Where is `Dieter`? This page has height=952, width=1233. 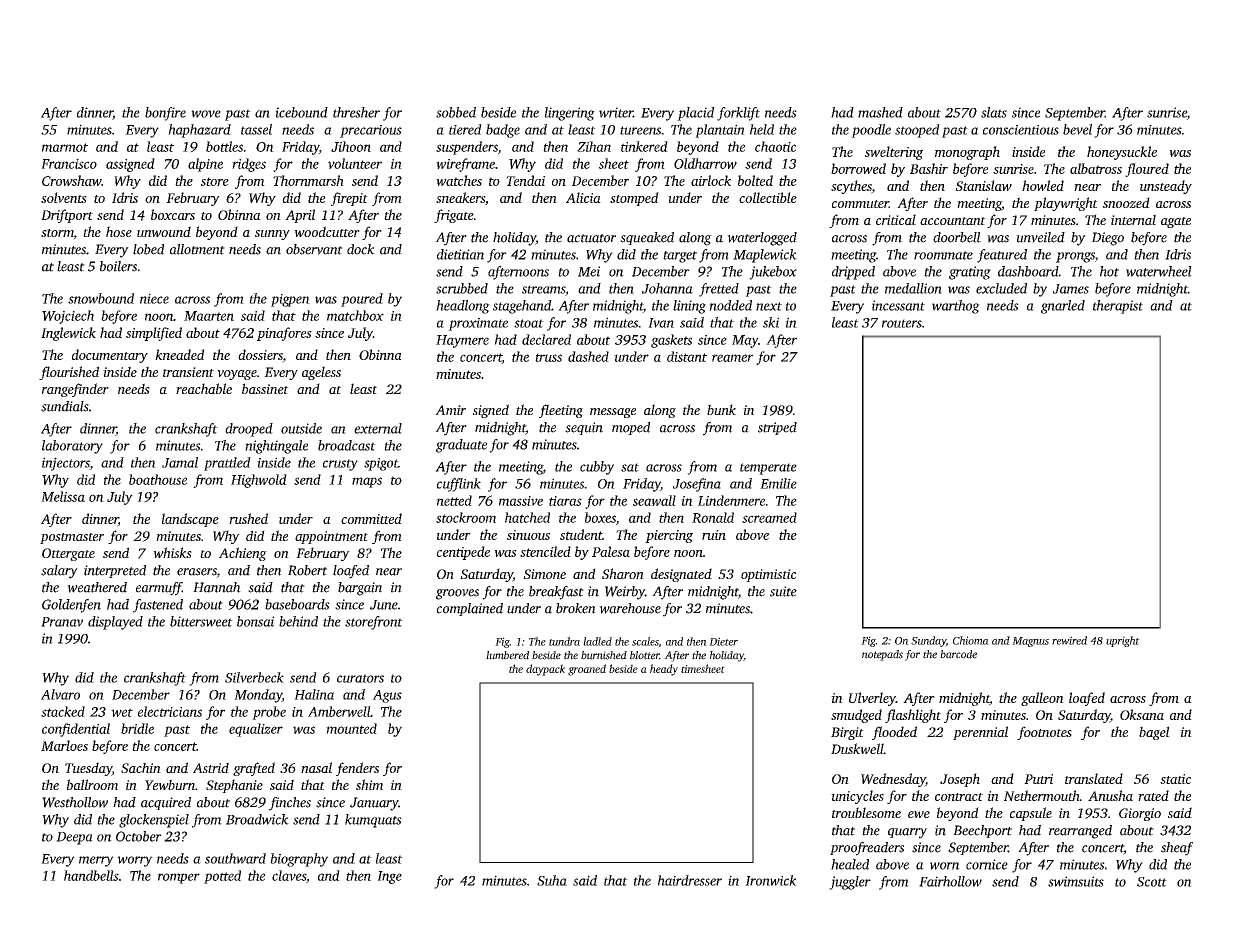
Dieter is located at coordinates (723, 641).
